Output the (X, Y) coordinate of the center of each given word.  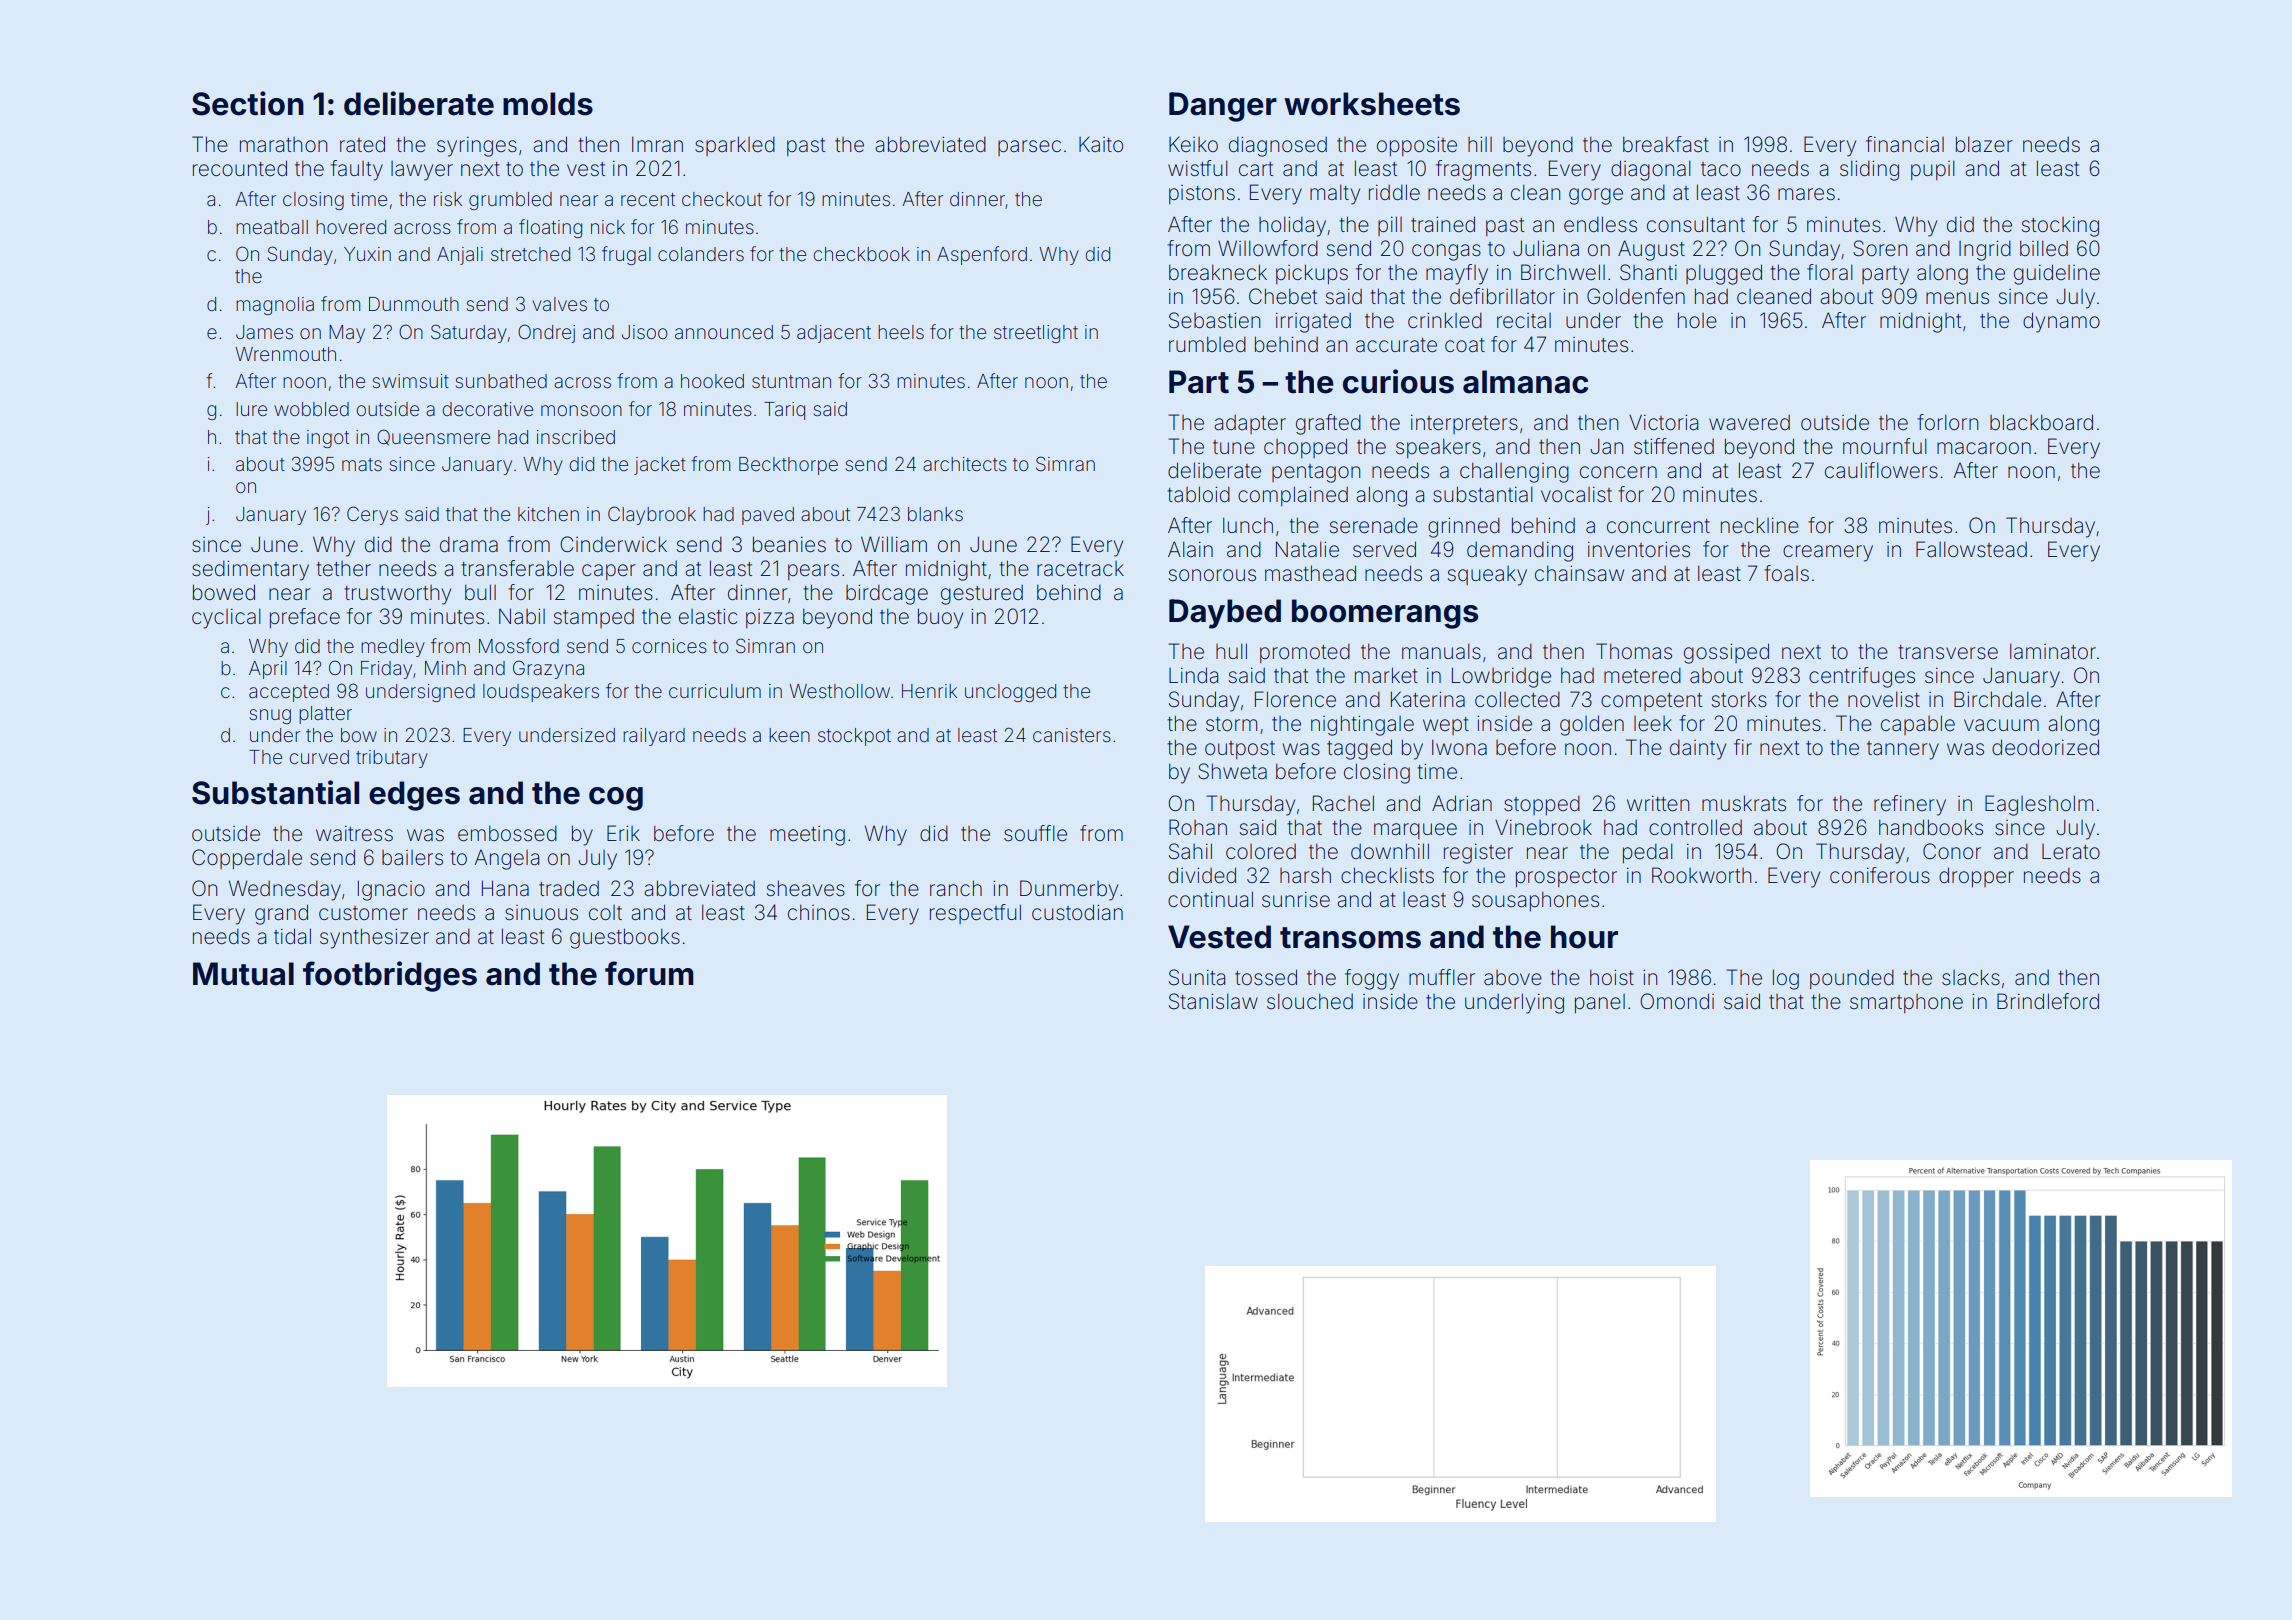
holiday (1292, 226)
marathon (284, 145)
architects (965, 464)
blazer (1984, 144)
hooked (712, 381)
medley (393, 648)
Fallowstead (1971, 549)
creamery (1828, 553)
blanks (935, 514)
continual (1210, 899)
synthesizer (374, 938)
